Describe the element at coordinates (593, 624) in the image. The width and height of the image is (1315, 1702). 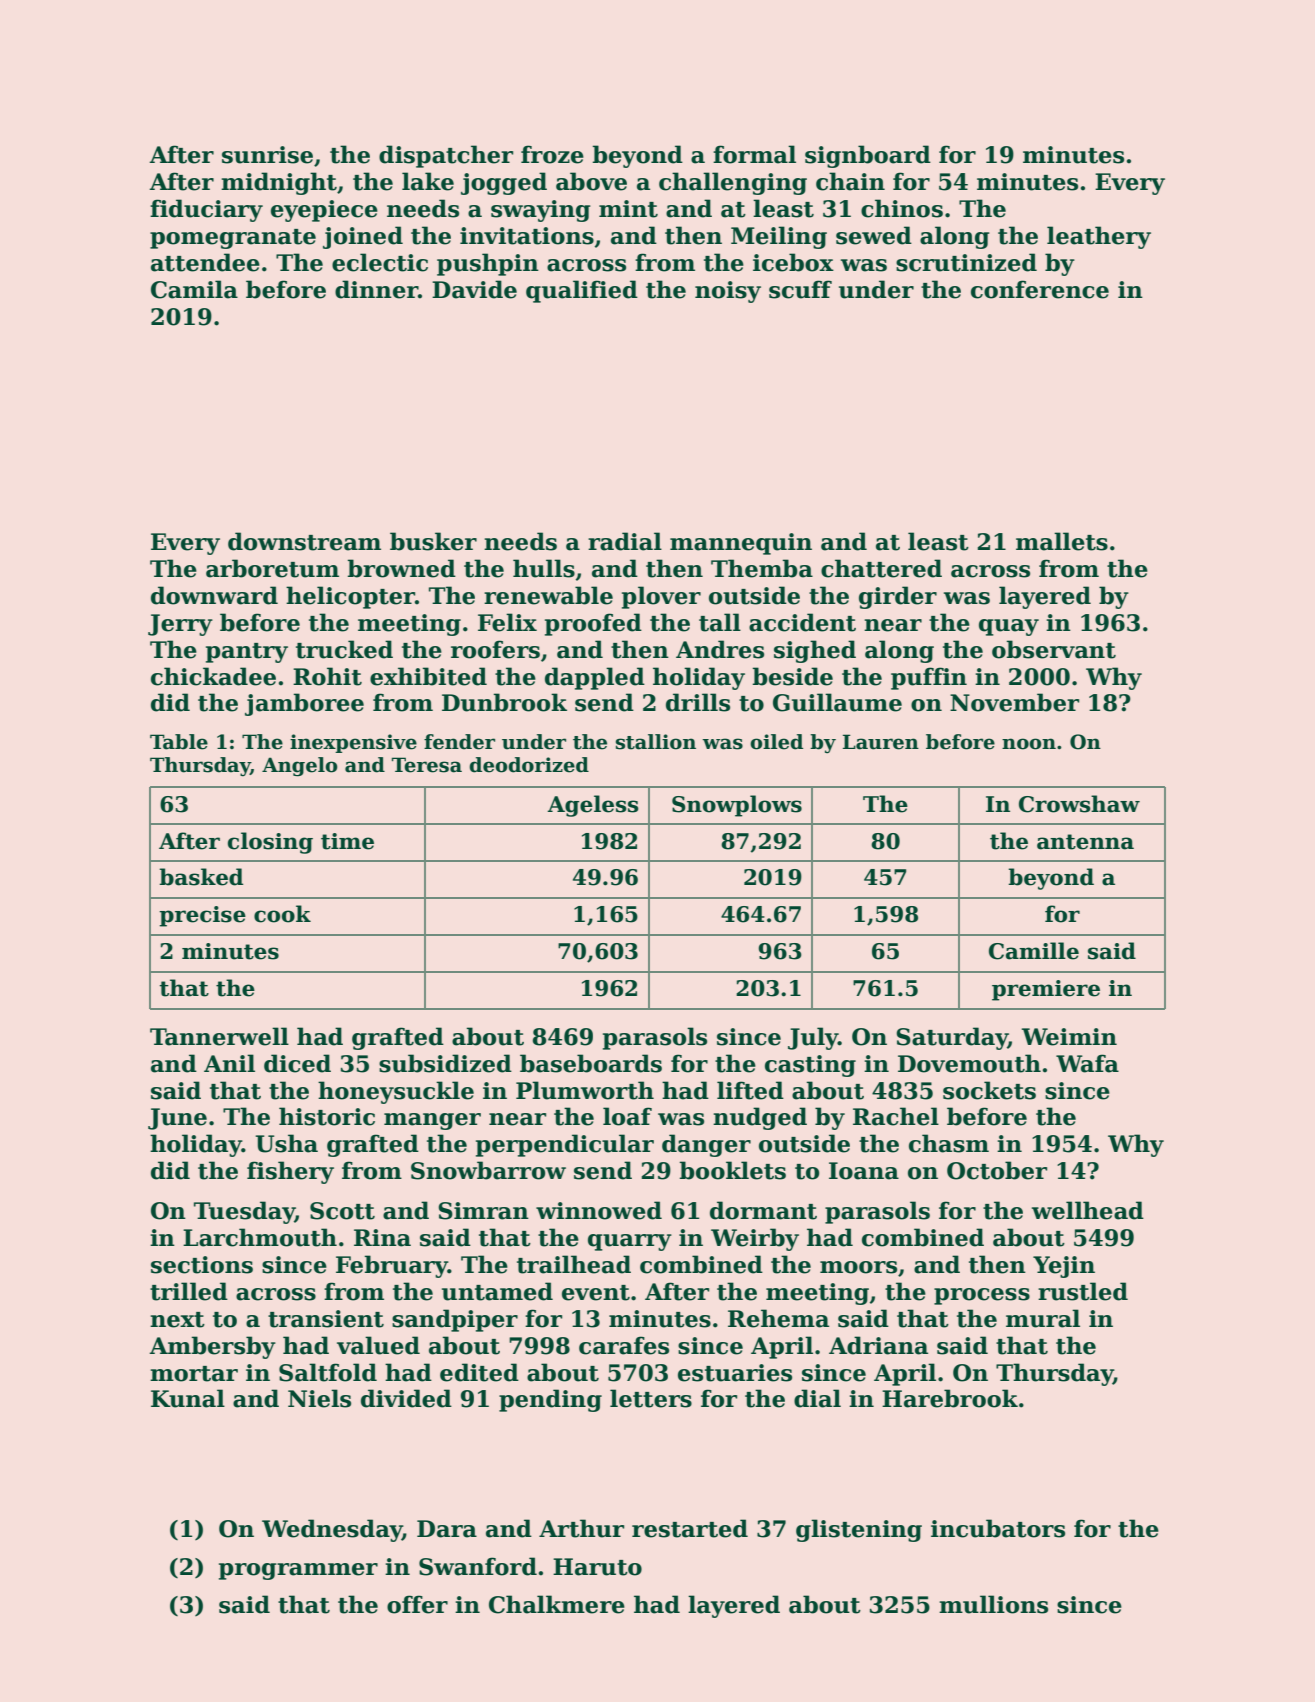
I see `proofed` at that location.
